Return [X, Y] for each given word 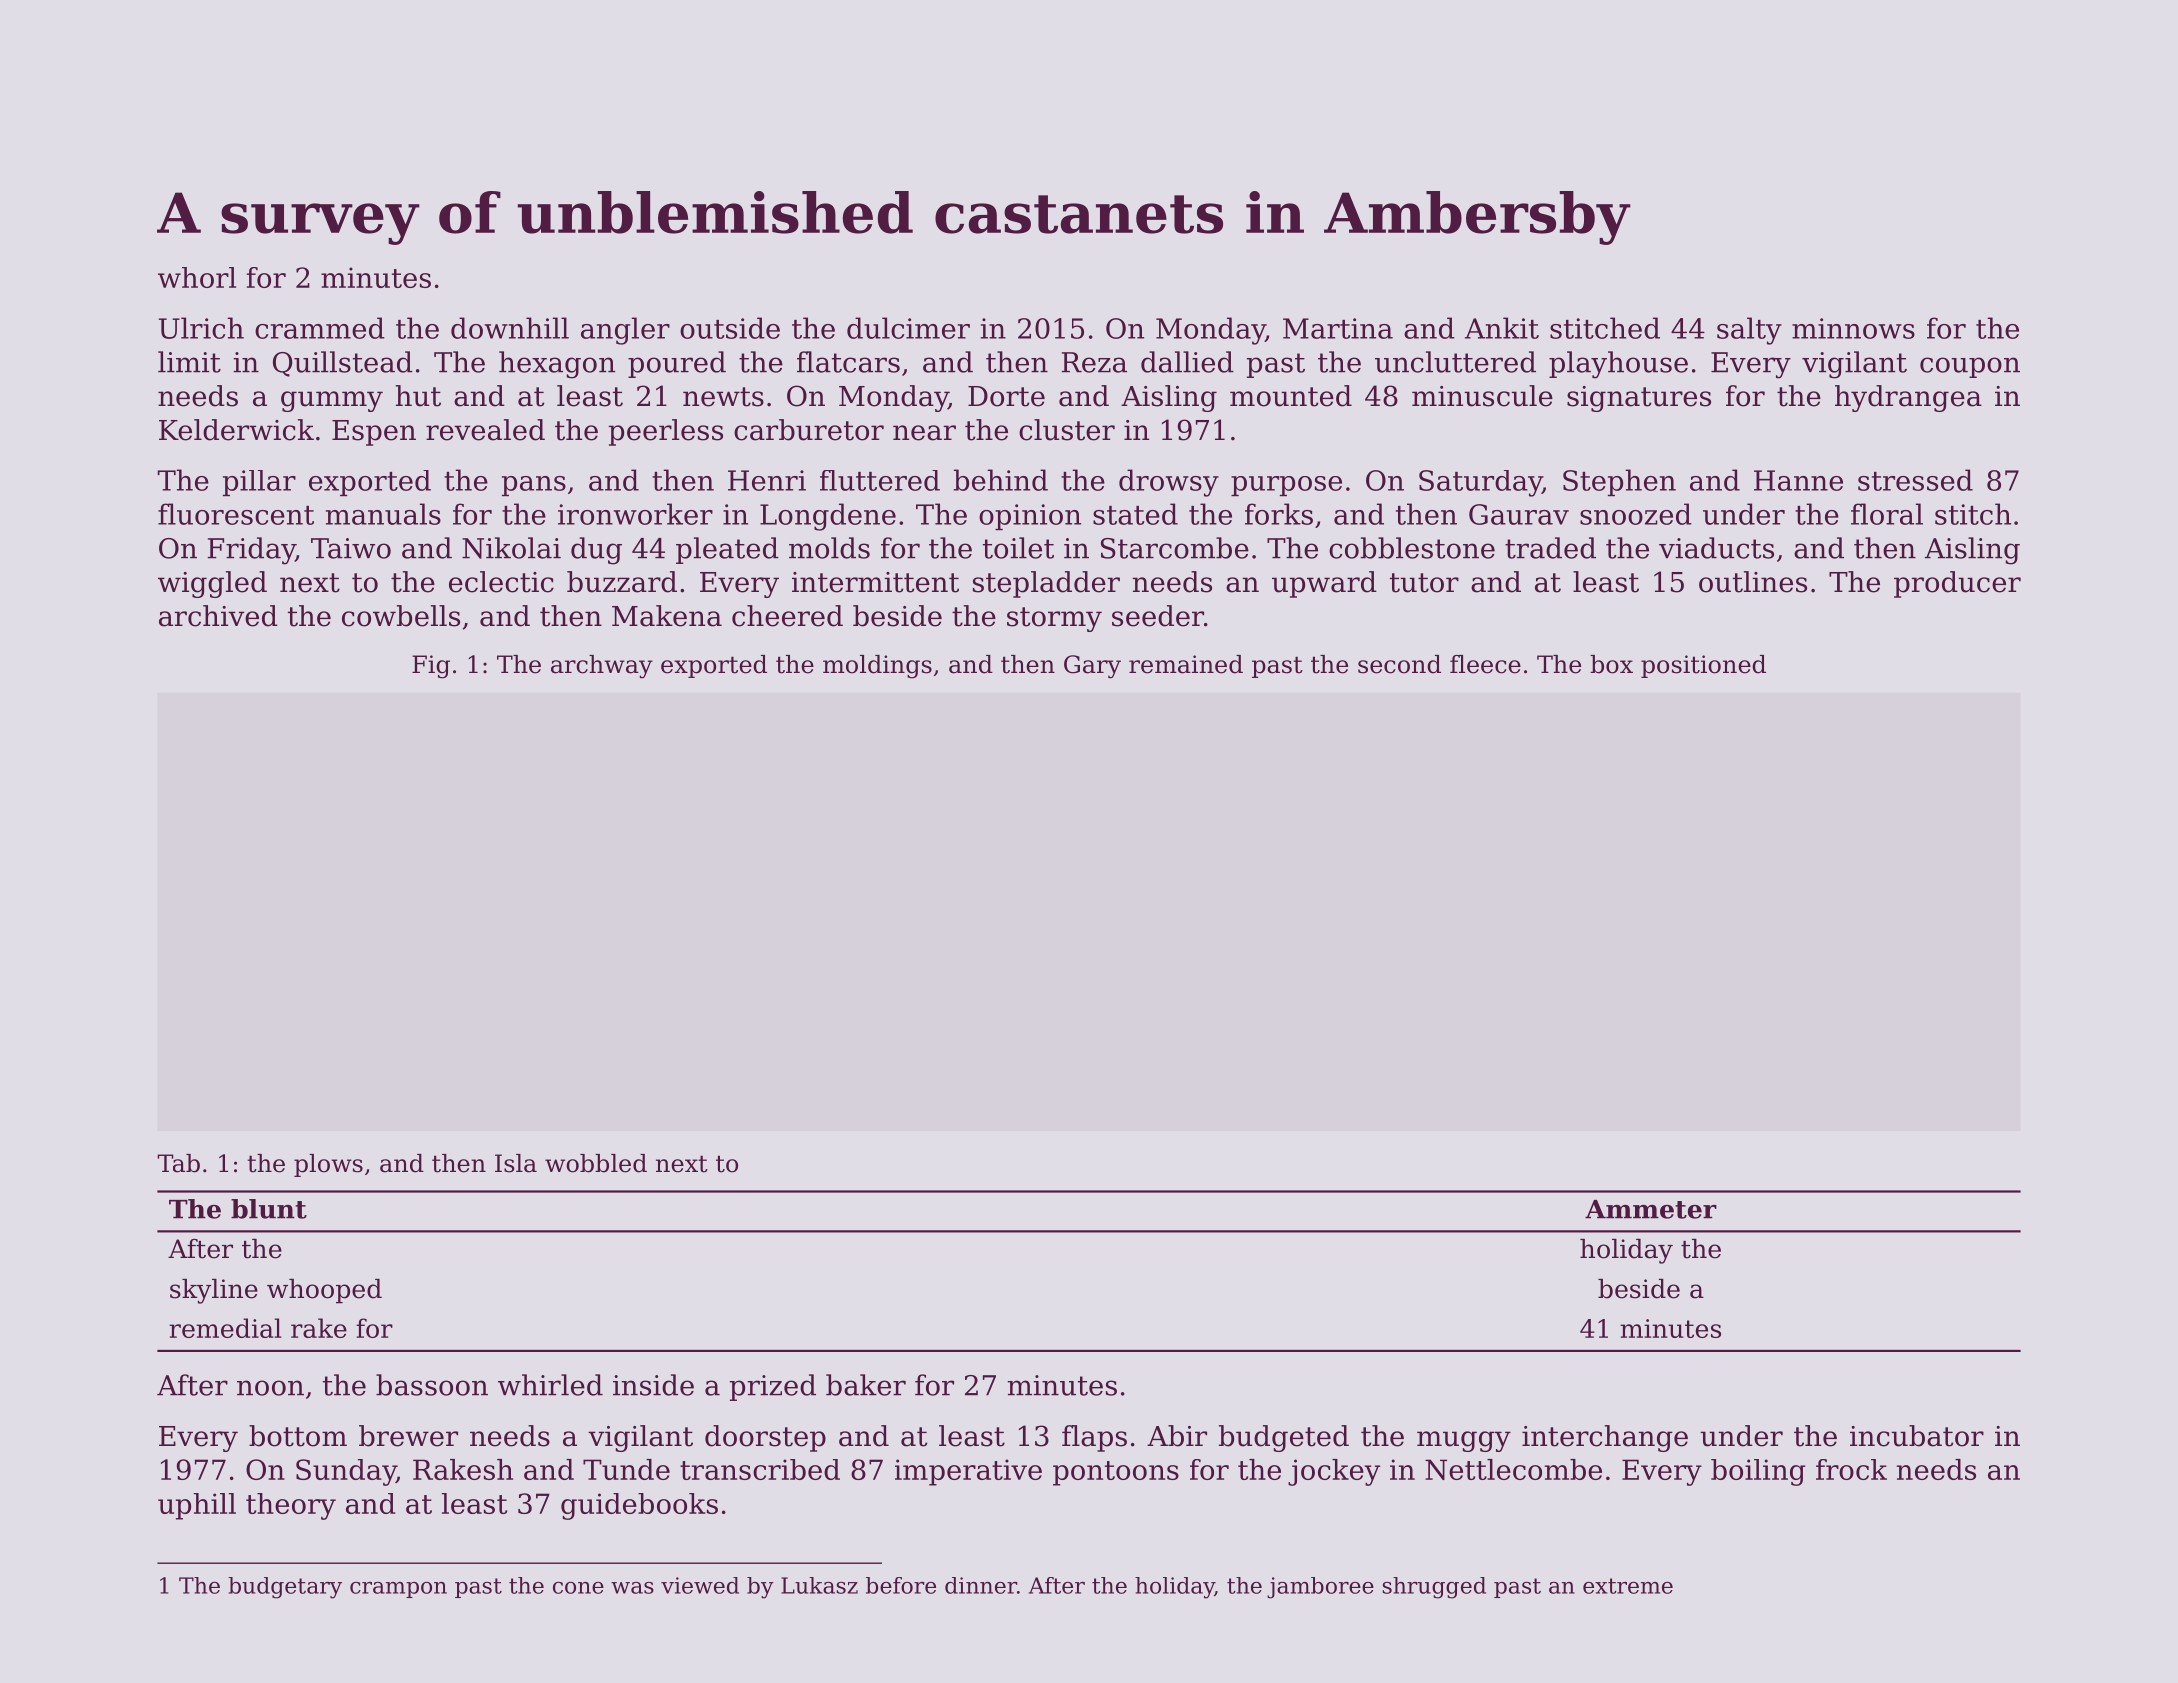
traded [1550, 548]
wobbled [596, 1163]
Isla [516, 1163]
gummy [332, 401]
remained [1186, 664]
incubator [1917, 1436]
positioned [1703, 666]
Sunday [346, 1472]
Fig [431, 667]
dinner [981, 1585]
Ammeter [1651, 1209]
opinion [1030, 517]
